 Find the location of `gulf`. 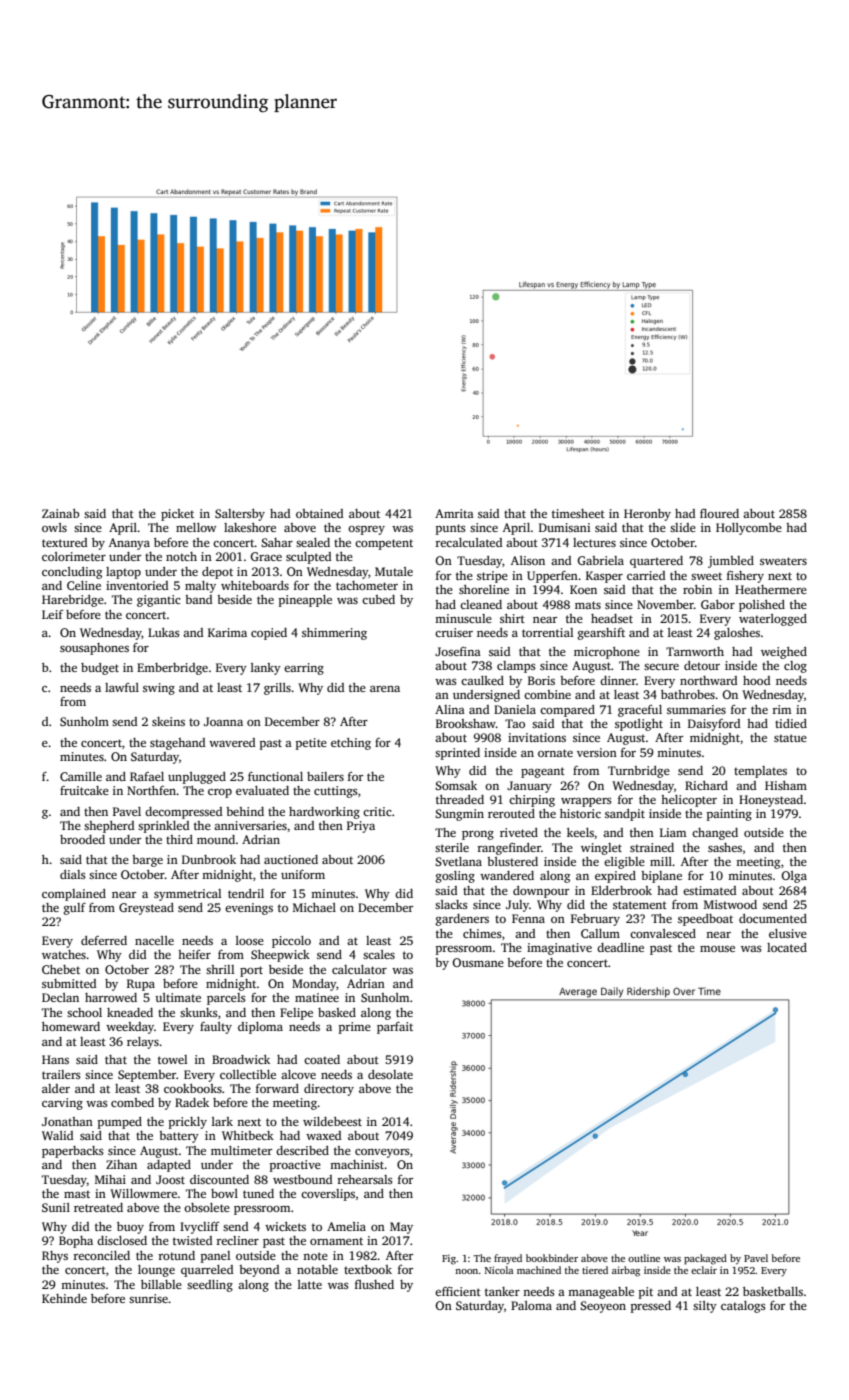

gulf is located at coordinates (74, 909).
